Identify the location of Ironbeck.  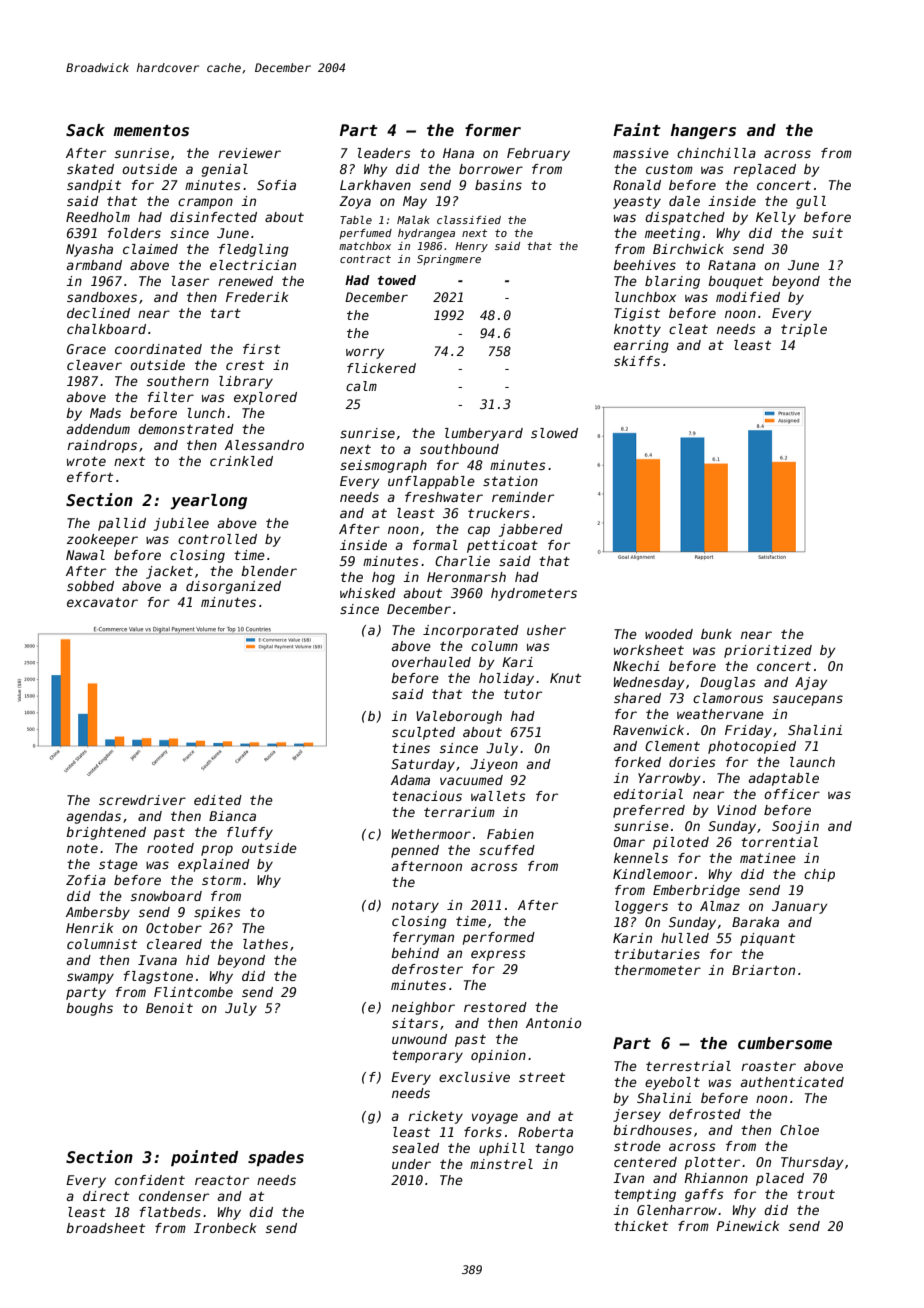
(225, 1228).
